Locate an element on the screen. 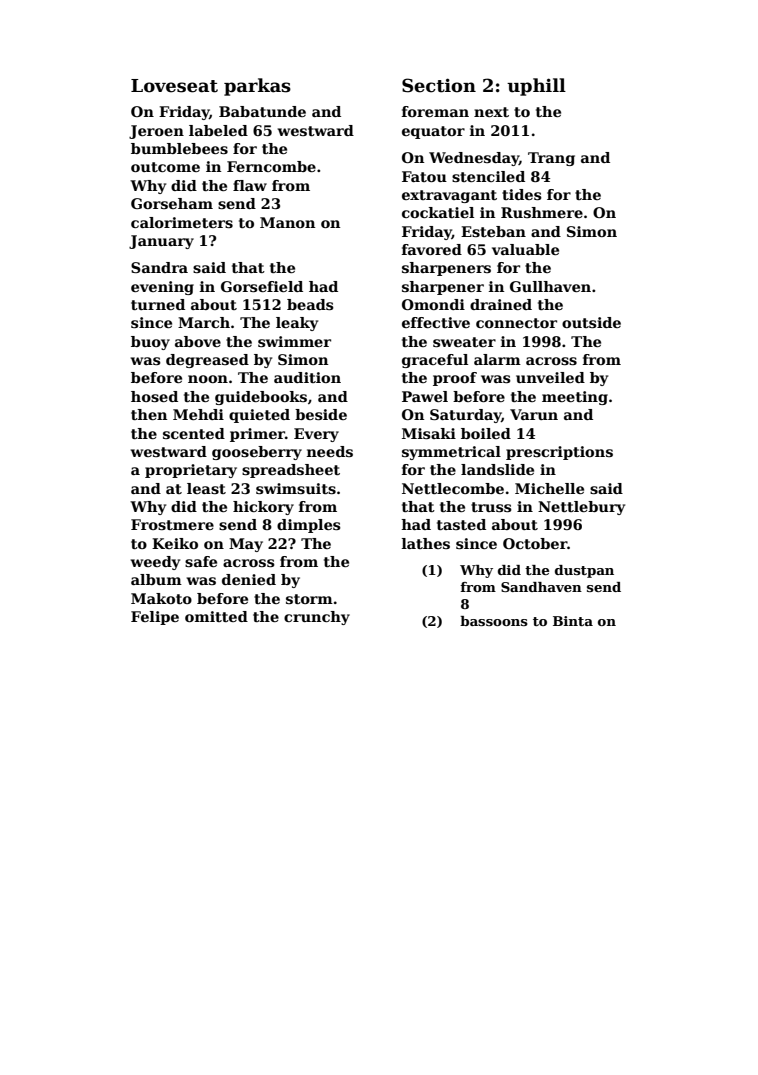 The height and width of the screenshot is (1075, 758). Section is located at coordinates (439, 85).
